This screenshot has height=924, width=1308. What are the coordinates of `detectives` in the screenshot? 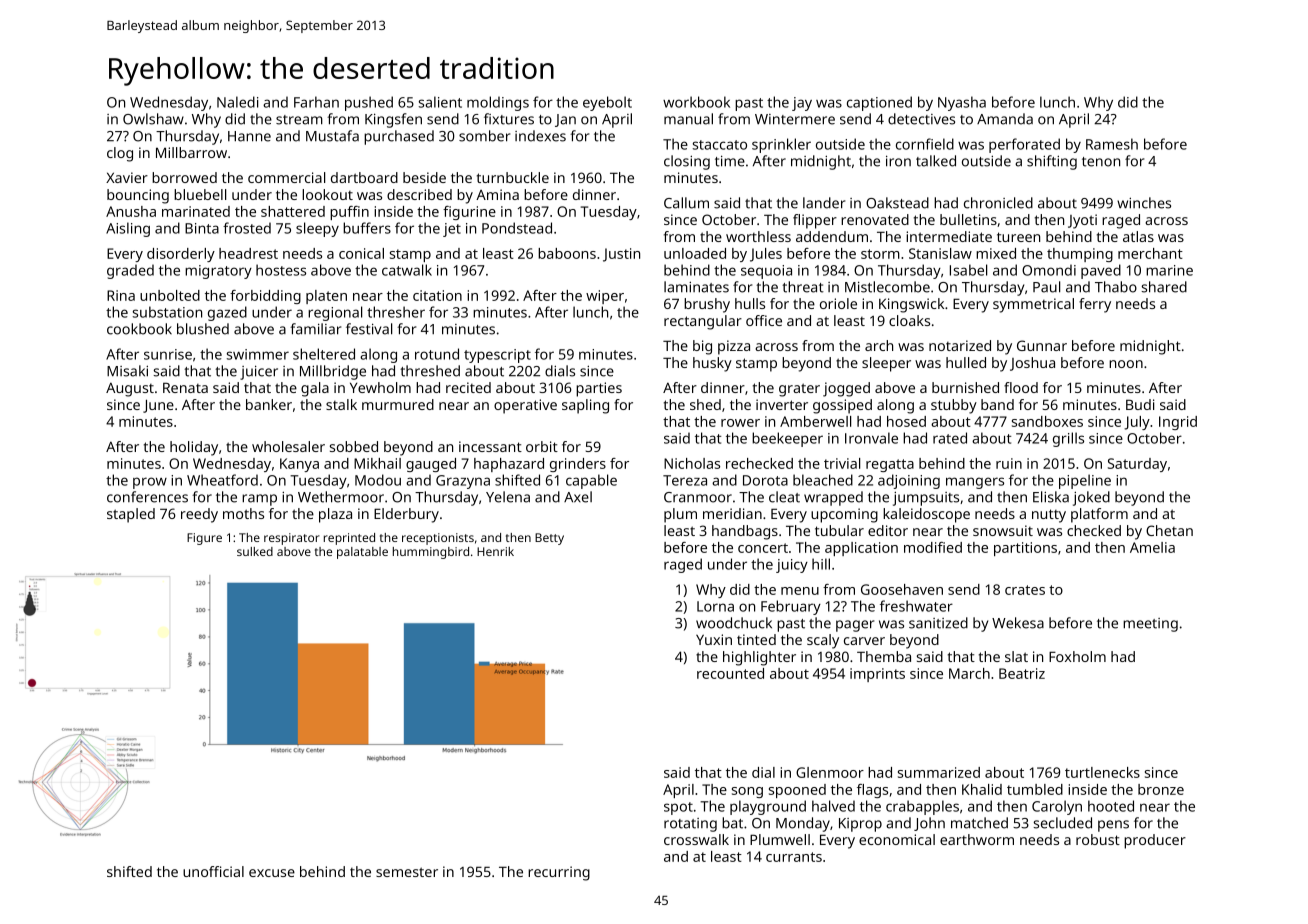 It's located at (921, 119).
